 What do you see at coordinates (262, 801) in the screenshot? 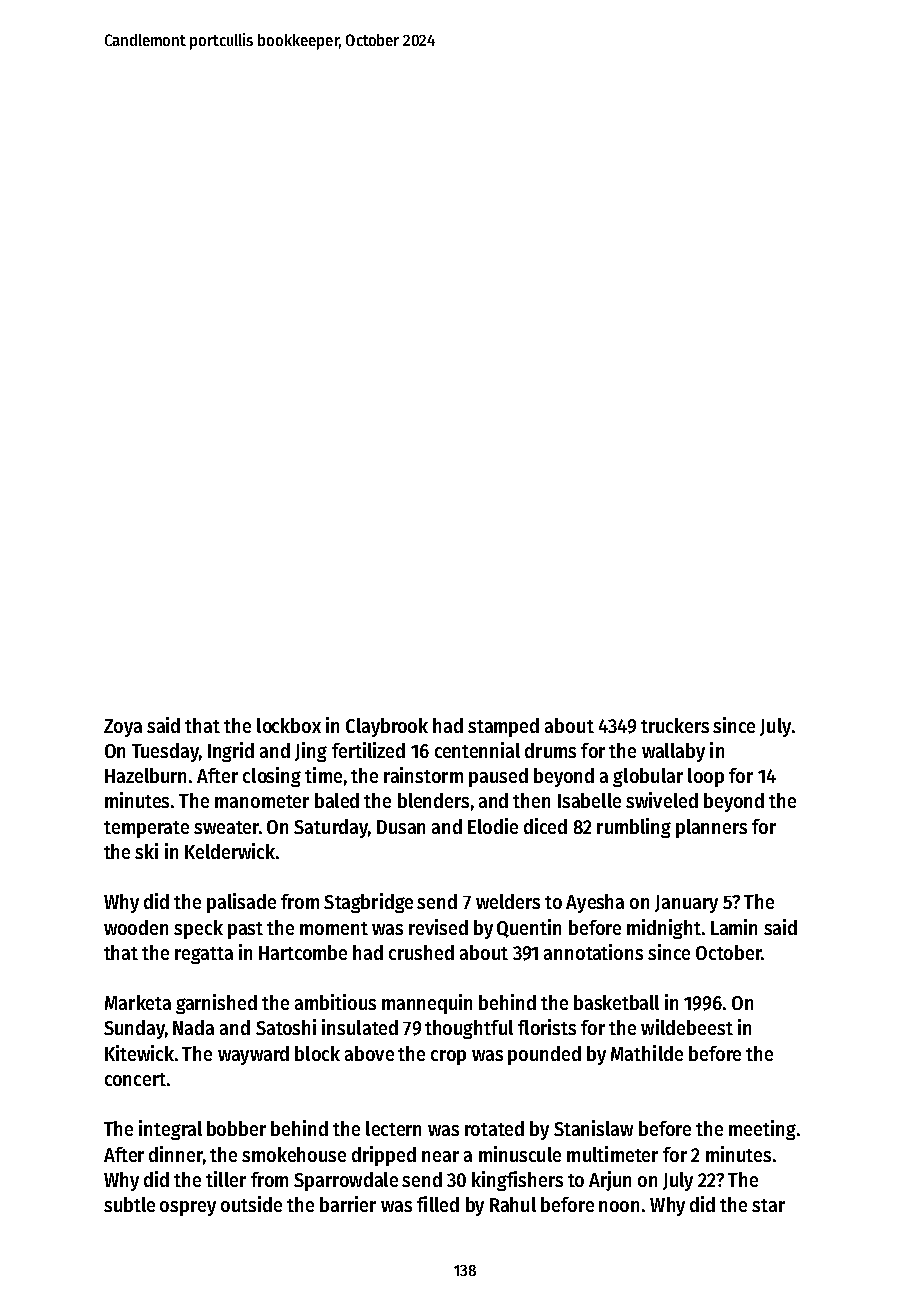
I see `manometer` at bounding box center [262, 801].
